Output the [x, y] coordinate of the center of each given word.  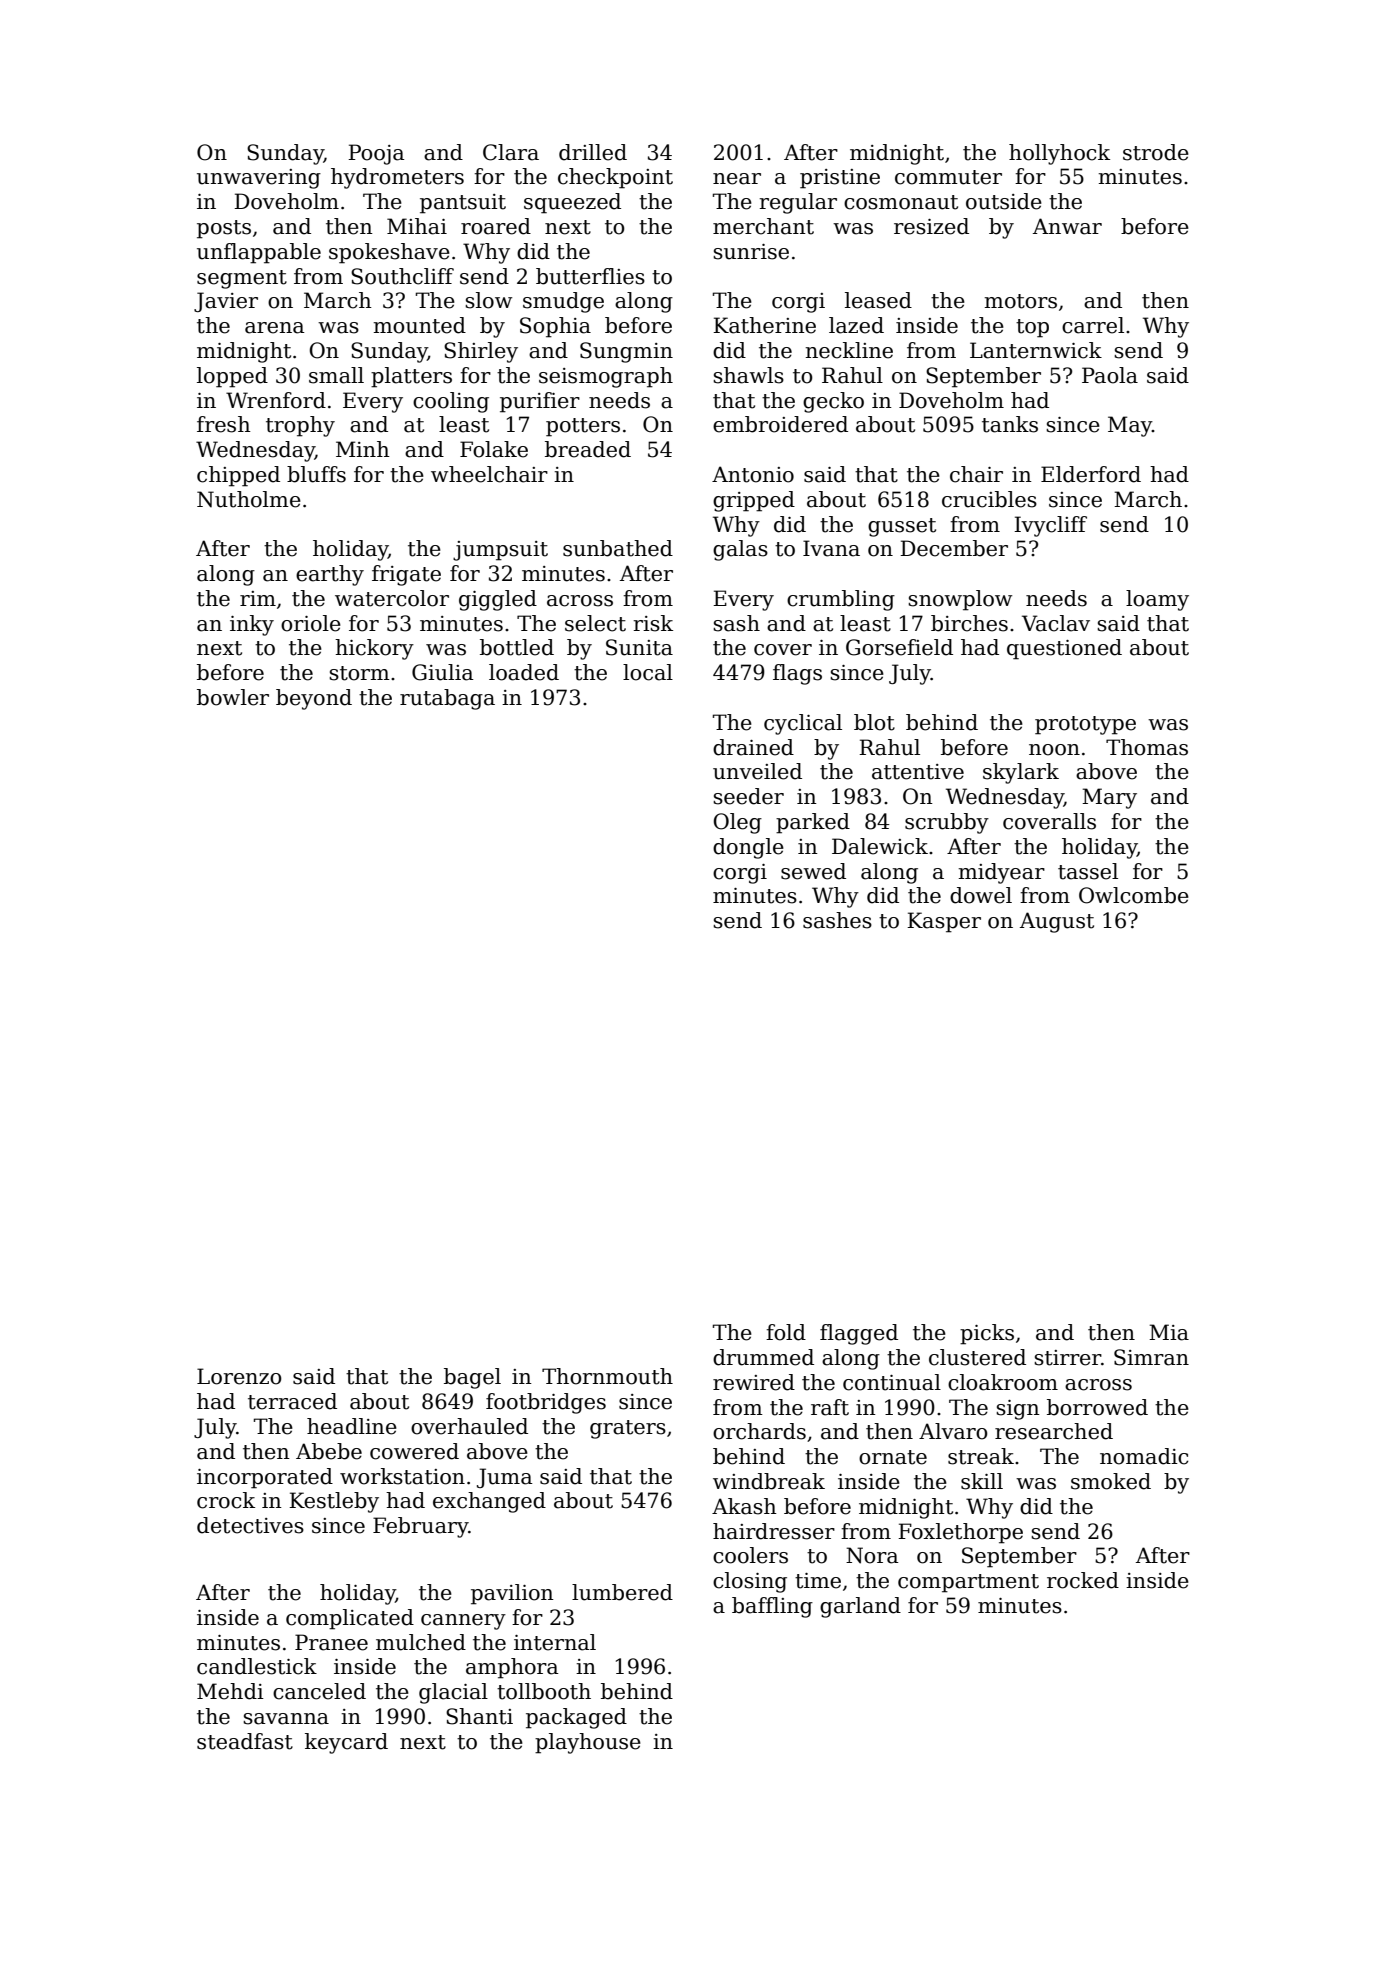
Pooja [376, 154]
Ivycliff [1050, 526]
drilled [593, 152]
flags [797, 674]
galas [740, 550]
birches [969, 623]
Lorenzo [239, 1376]
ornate [893, 1457]
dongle [748, 848]
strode [1156, 152]
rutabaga [447, 699]
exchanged [489, 1502]
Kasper [944, 922]
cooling [451, 402]
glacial [453, 1693]
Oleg [737, 823]
